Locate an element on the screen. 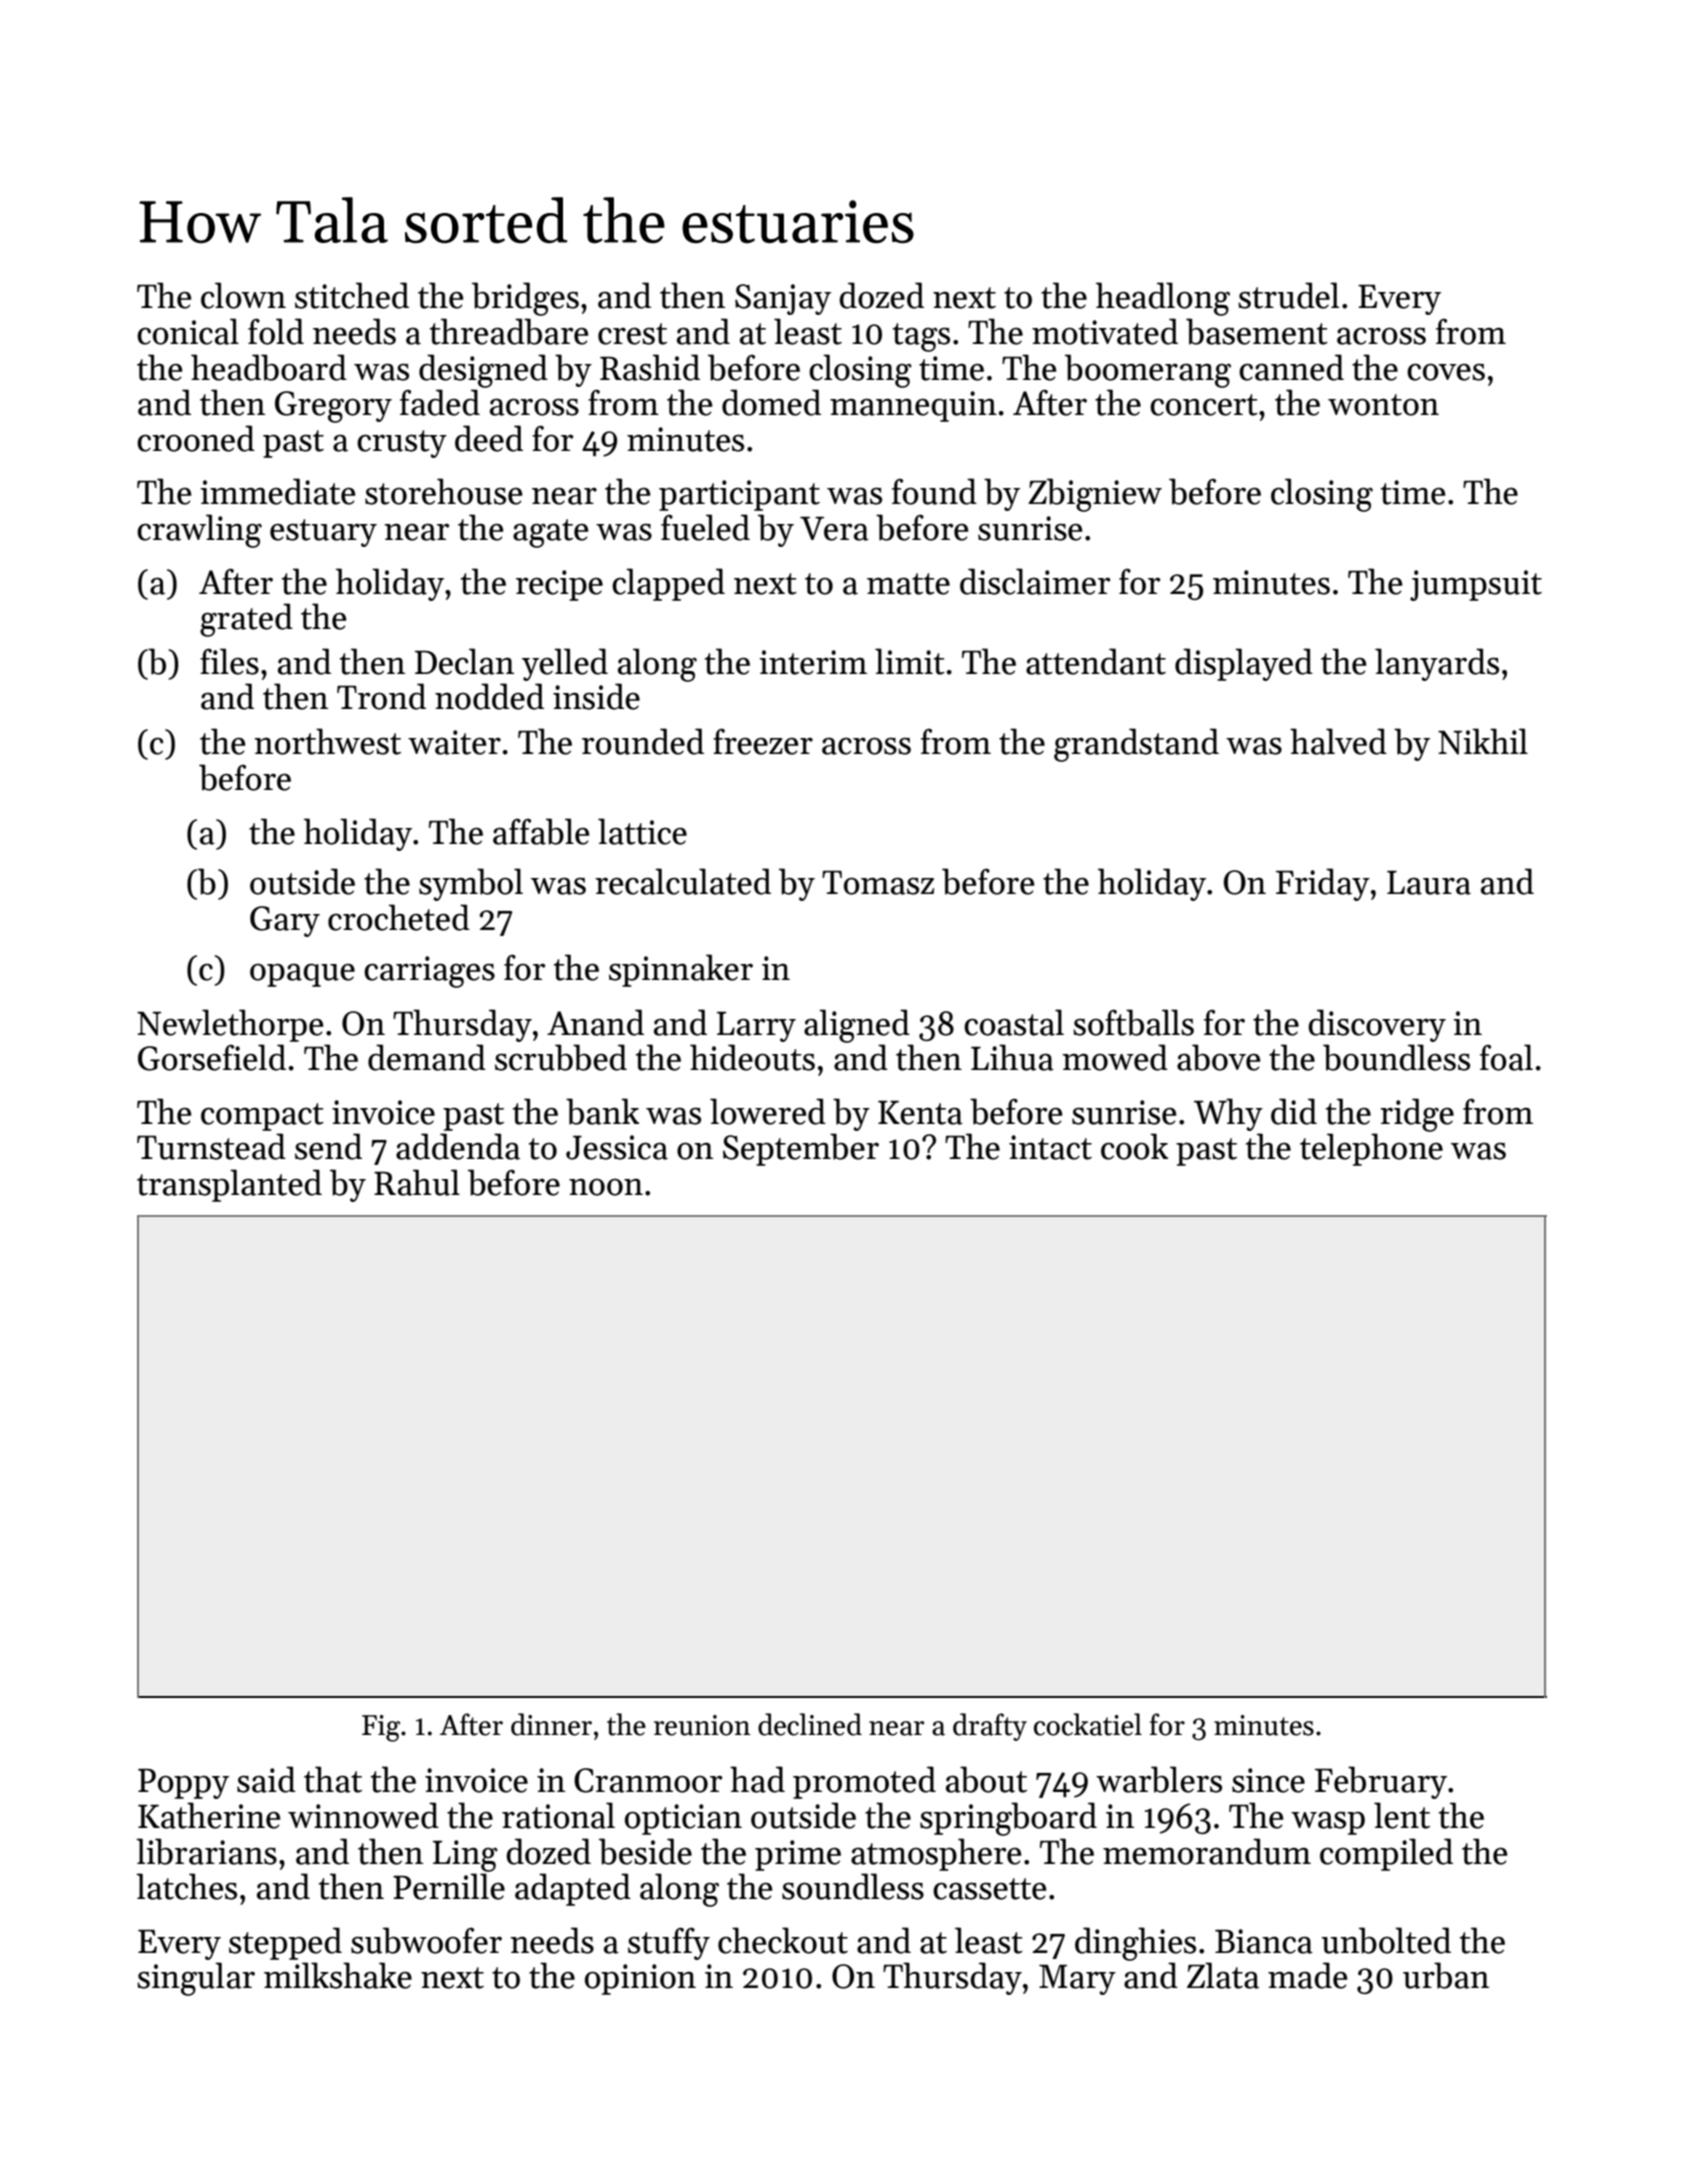 The width and height of the screenshot is (1683, 2178). addenda is located at coordinates (458, 1146).
